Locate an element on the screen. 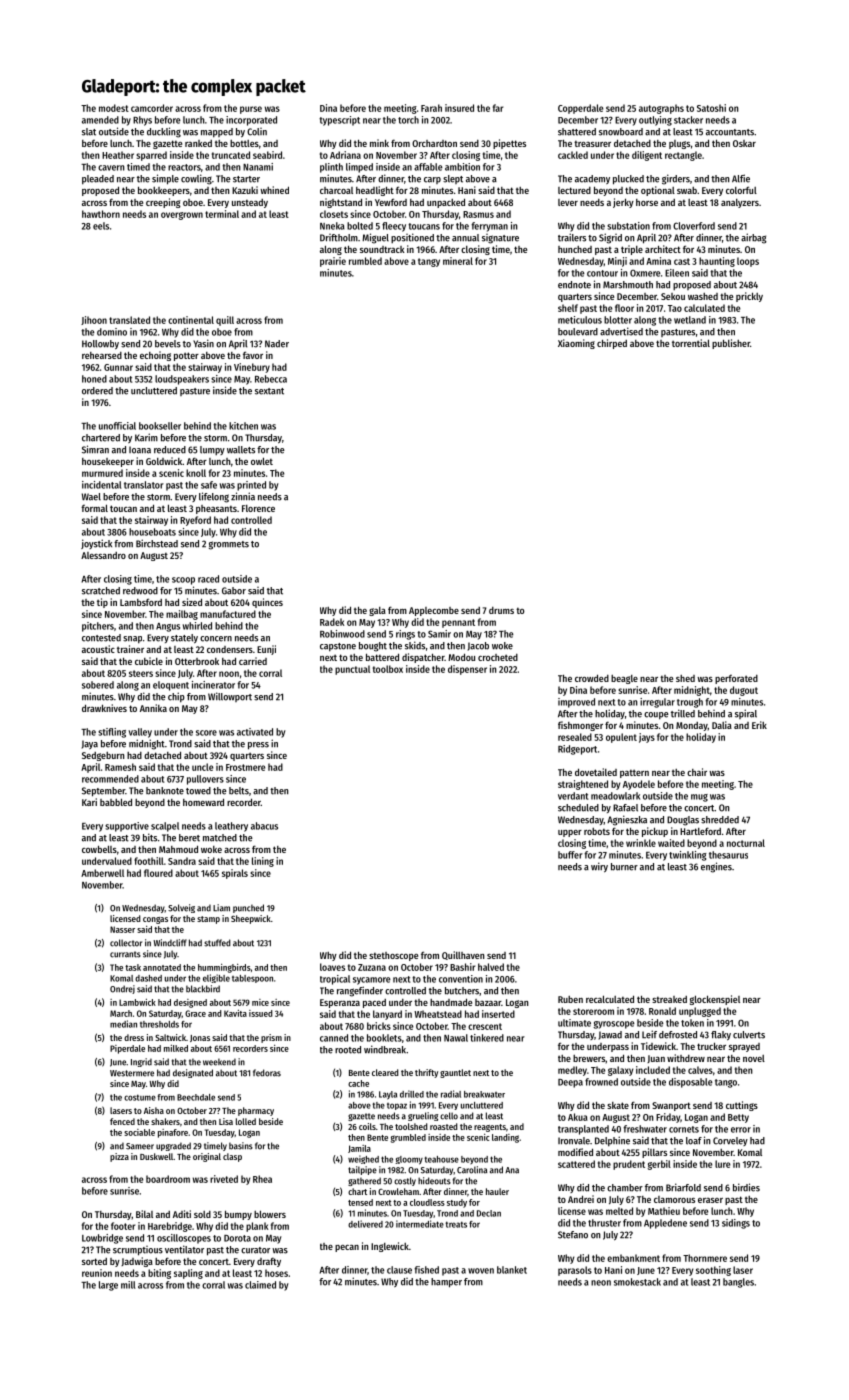  punctual is located at coordinates (352, 670).
